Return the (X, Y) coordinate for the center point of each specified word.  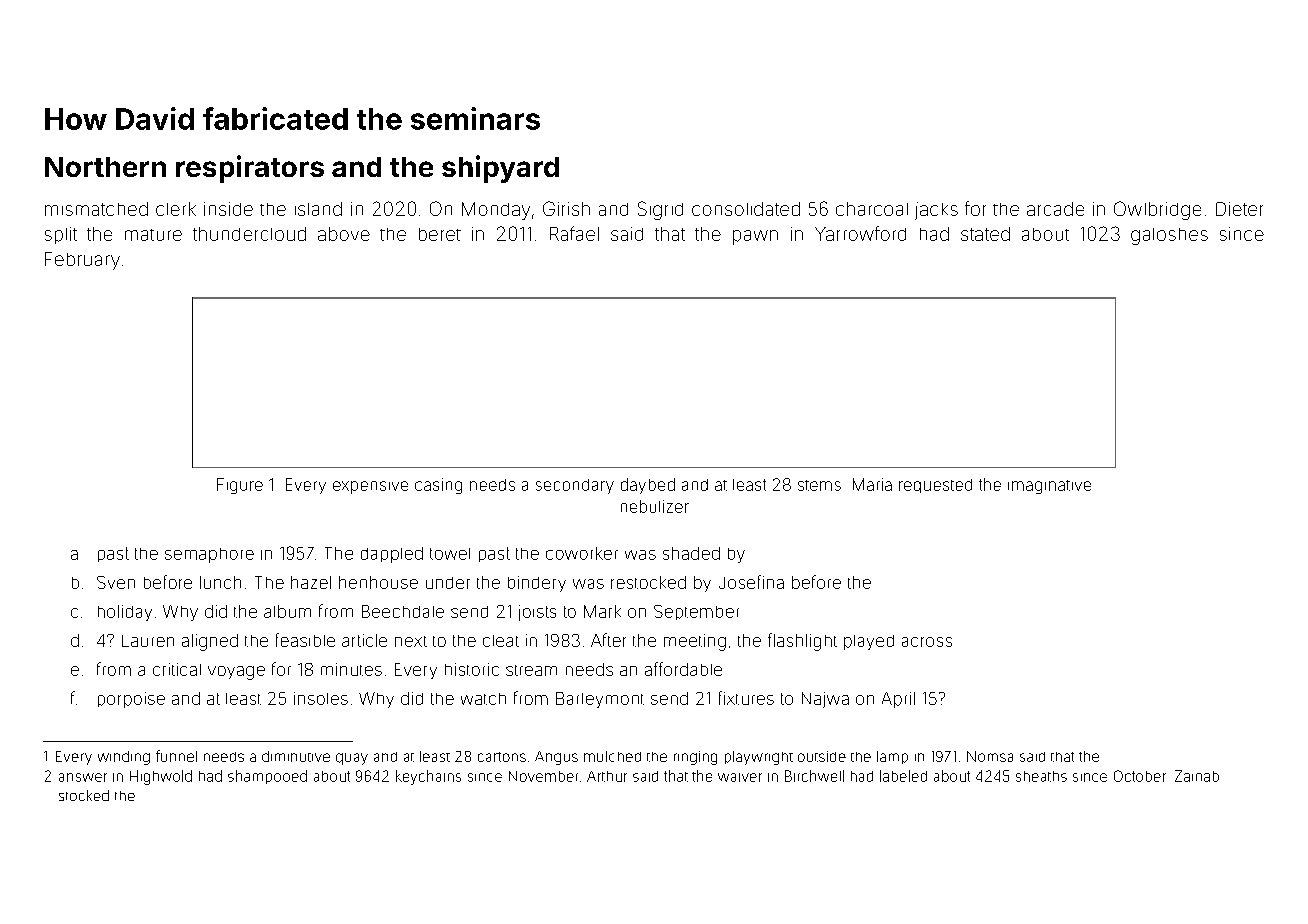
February (82, 261)
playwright (759, 758)
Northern (105, 167)
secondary (575, 486)
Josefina (751, 582)
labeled (903, 776)
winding (124, 758)
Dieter (1239, 209)
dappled (392, 555)
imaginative (1049, 487)
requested (935, 486)
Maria (872, 484)
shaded (691, 553)
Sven (116, 582)
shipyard (500, 169)
